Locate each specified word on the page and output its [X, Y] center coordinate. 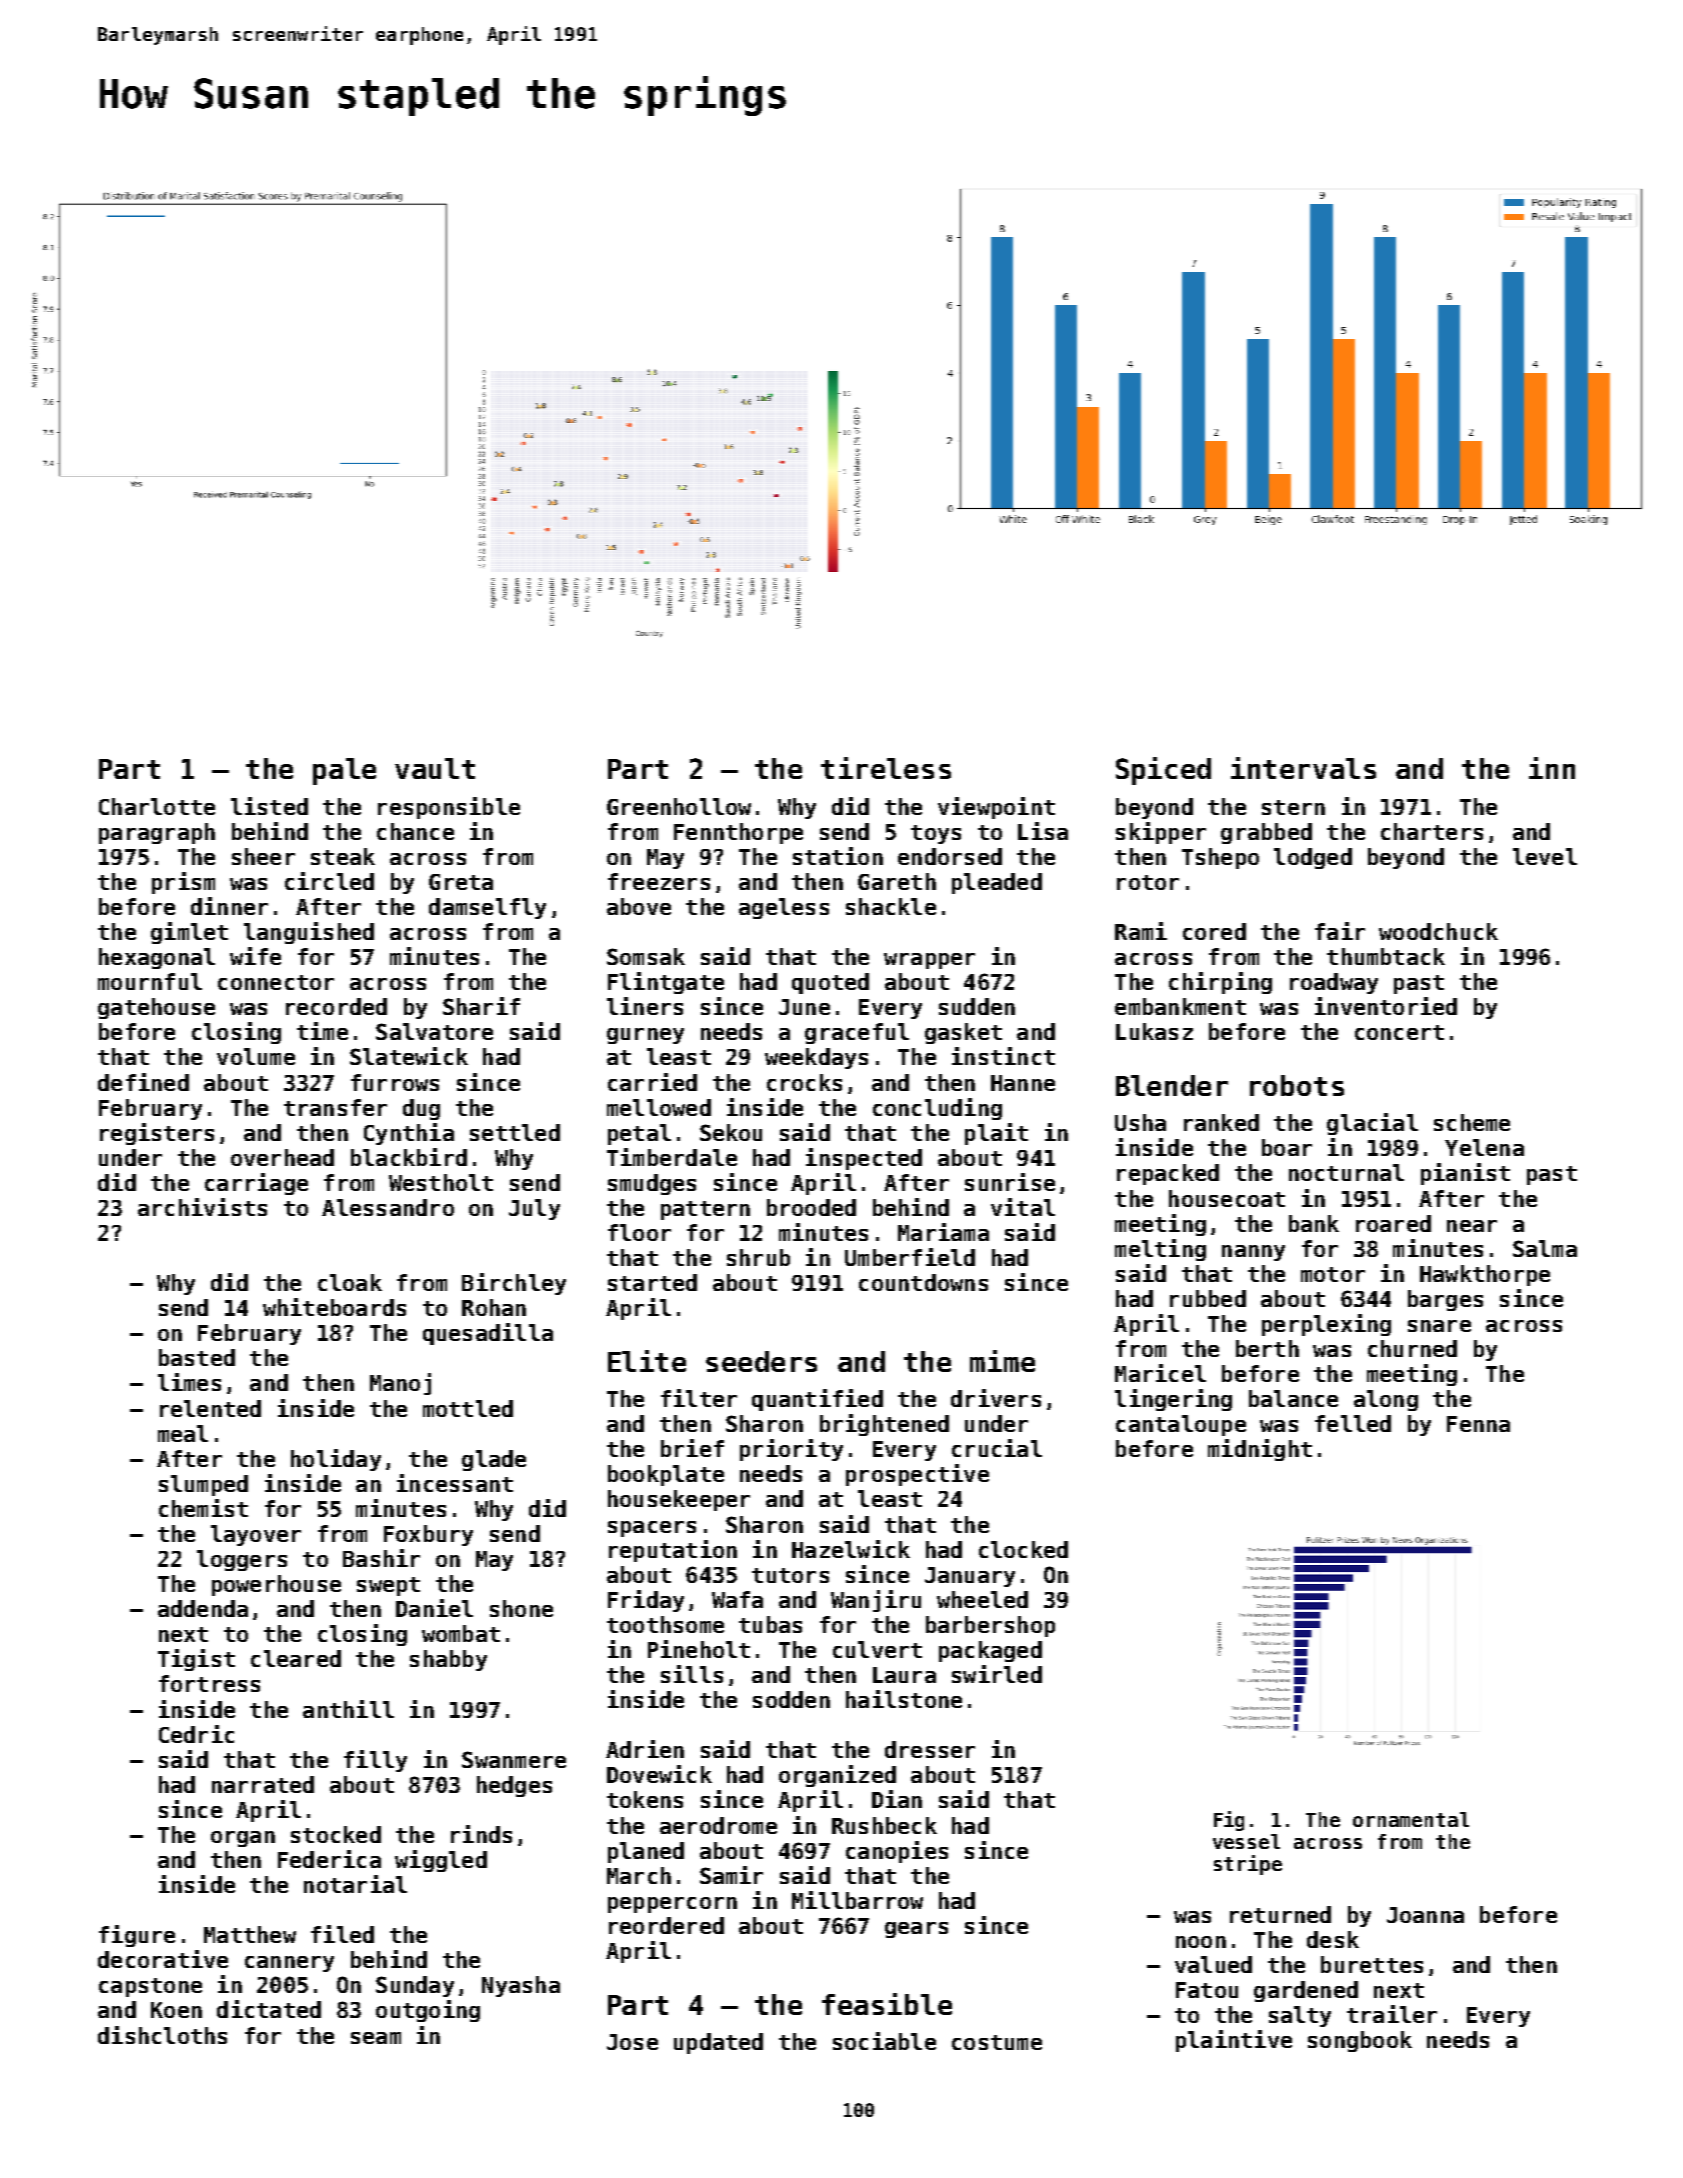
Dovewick [659, 1774]
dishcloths [162, 2035]
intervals [1303, 768]
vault [435, 768]
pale [344, 771]
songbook [1360, 2041]
